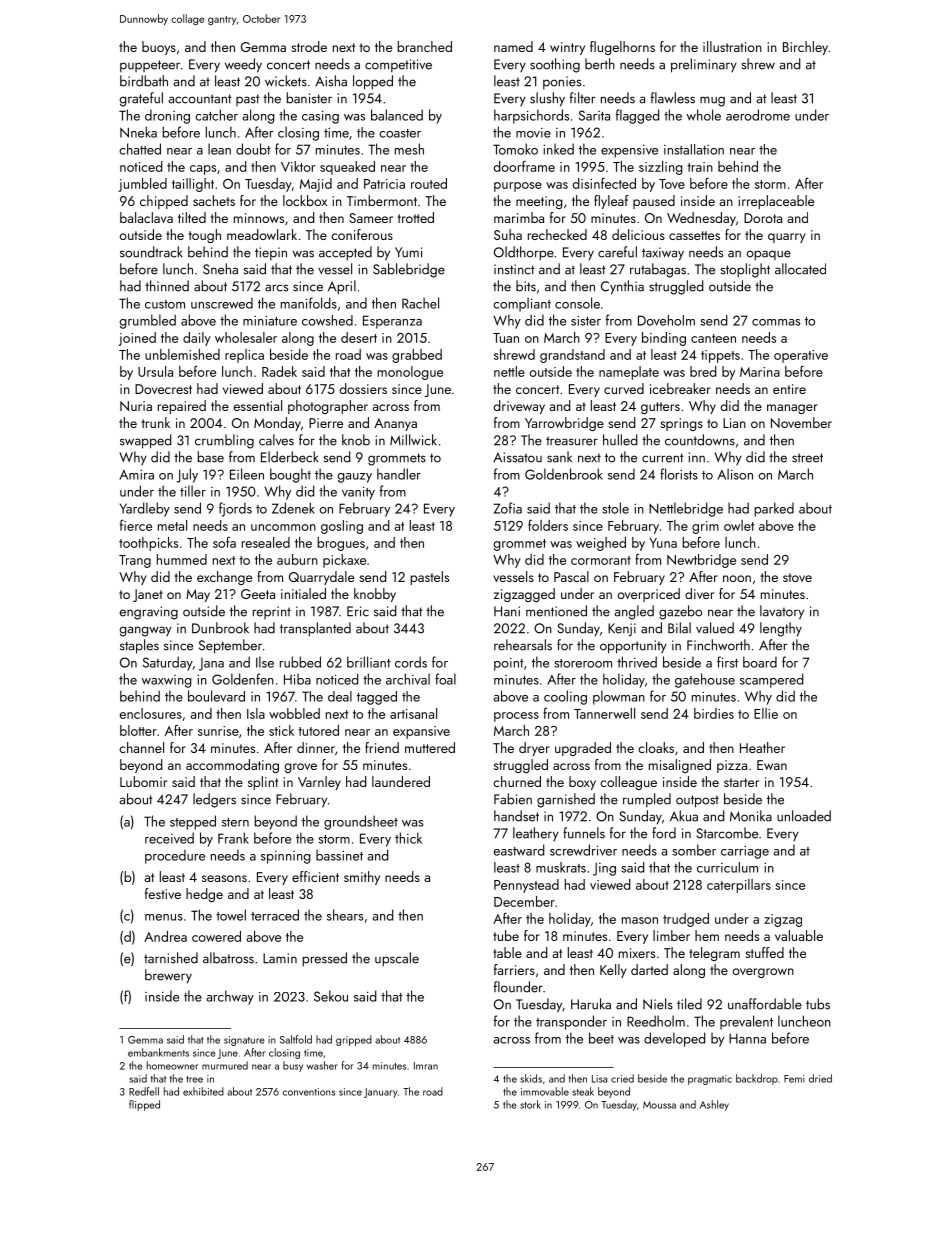 Image resolution: width=952 pixels, height=1233 pixels. Describe the element at coordinates (758, 115) in the screenshot. I see `aerodrome` at that location.
